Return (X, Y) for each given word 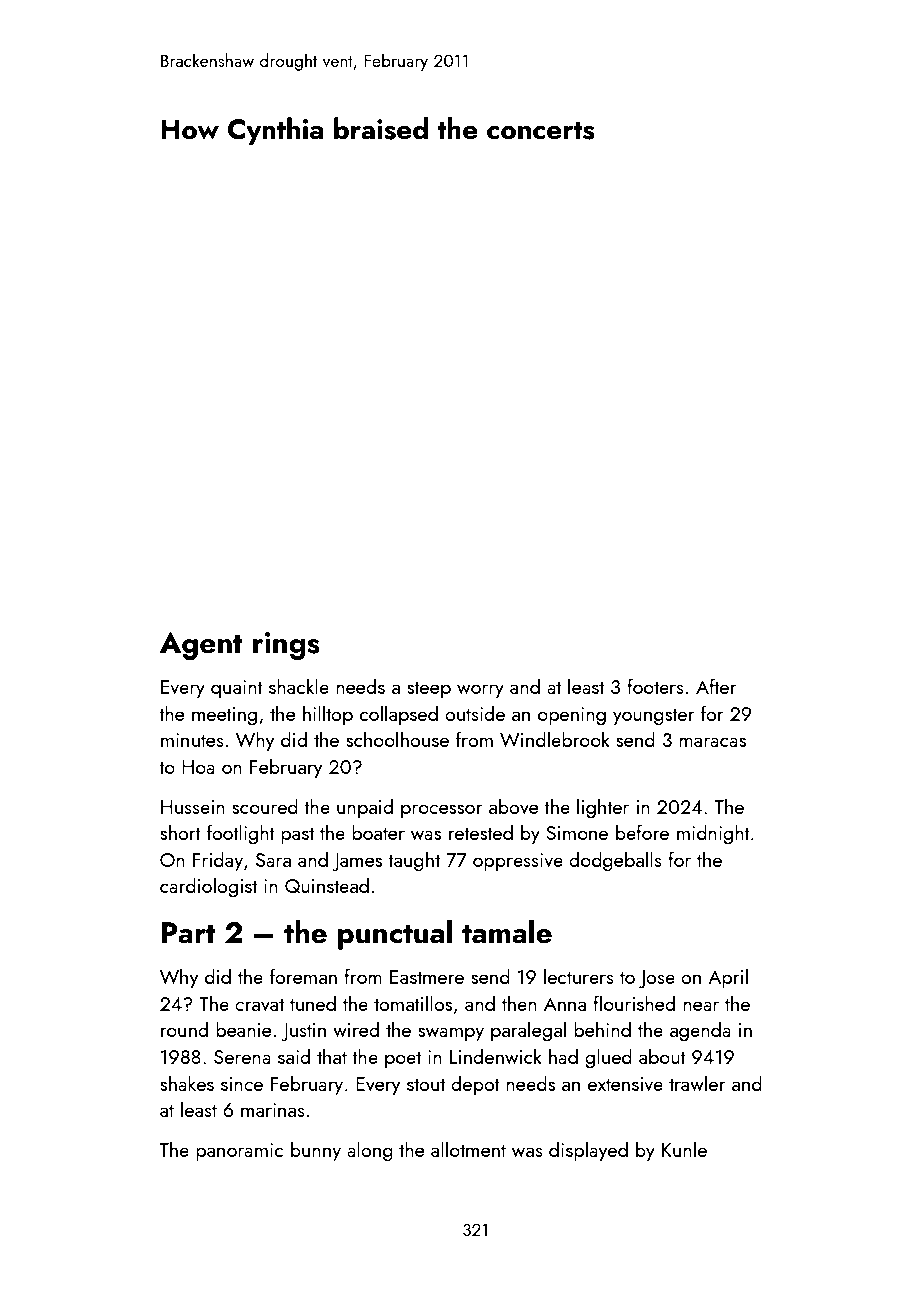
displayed (588, 1151)
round (184, 1029)
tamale (507, 932)
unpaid (365, 808)
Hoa (198, 767)
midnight (713, 834)
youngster (654, 717)
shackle (299, 686)
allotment (468, 1149)
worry (480, 691)
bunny (316, 1151)
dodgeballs (615, 861)
